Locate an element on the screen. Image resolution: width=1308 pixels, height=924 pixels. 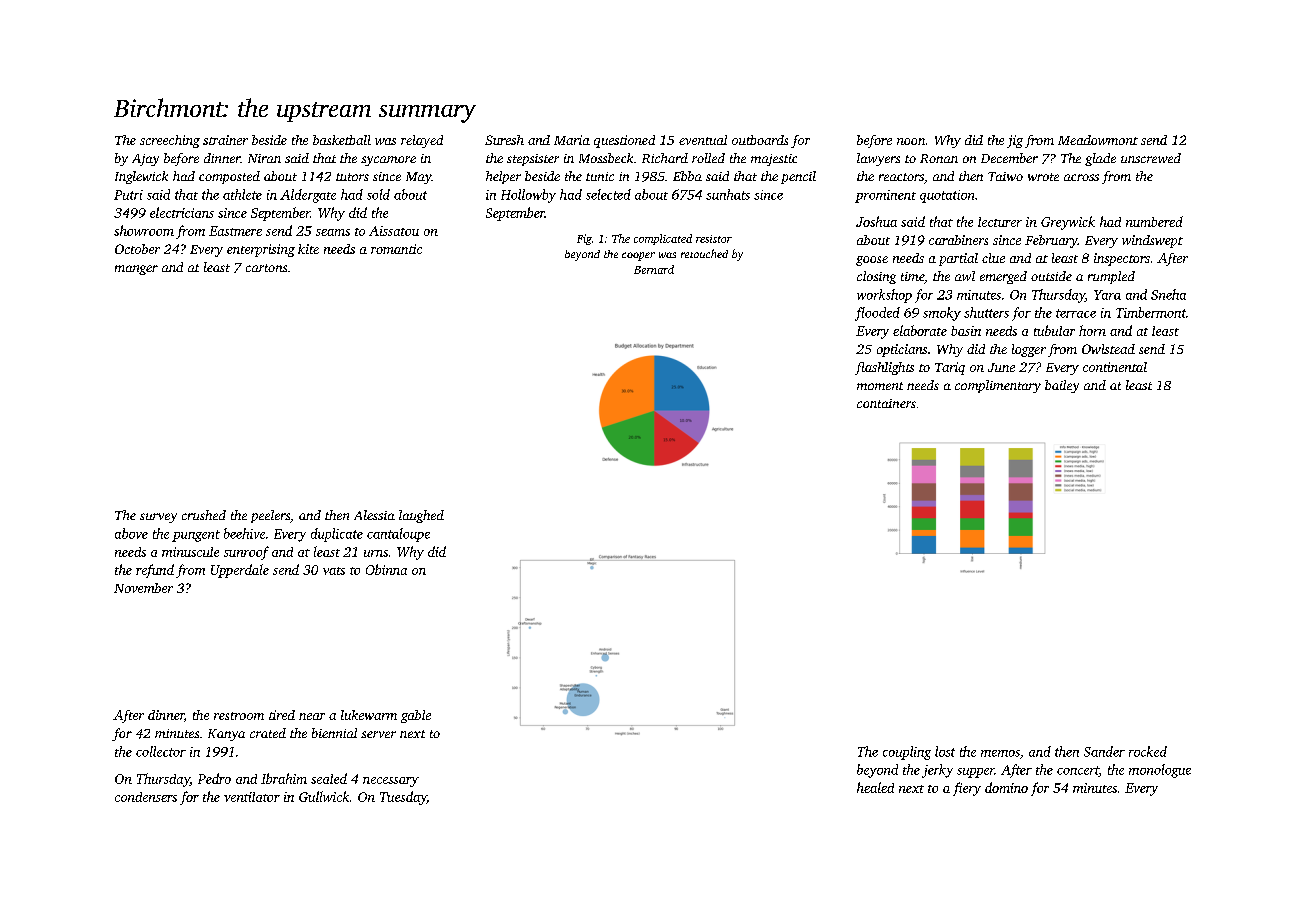
Meadowmont is located at coordinates (1098, 140).
